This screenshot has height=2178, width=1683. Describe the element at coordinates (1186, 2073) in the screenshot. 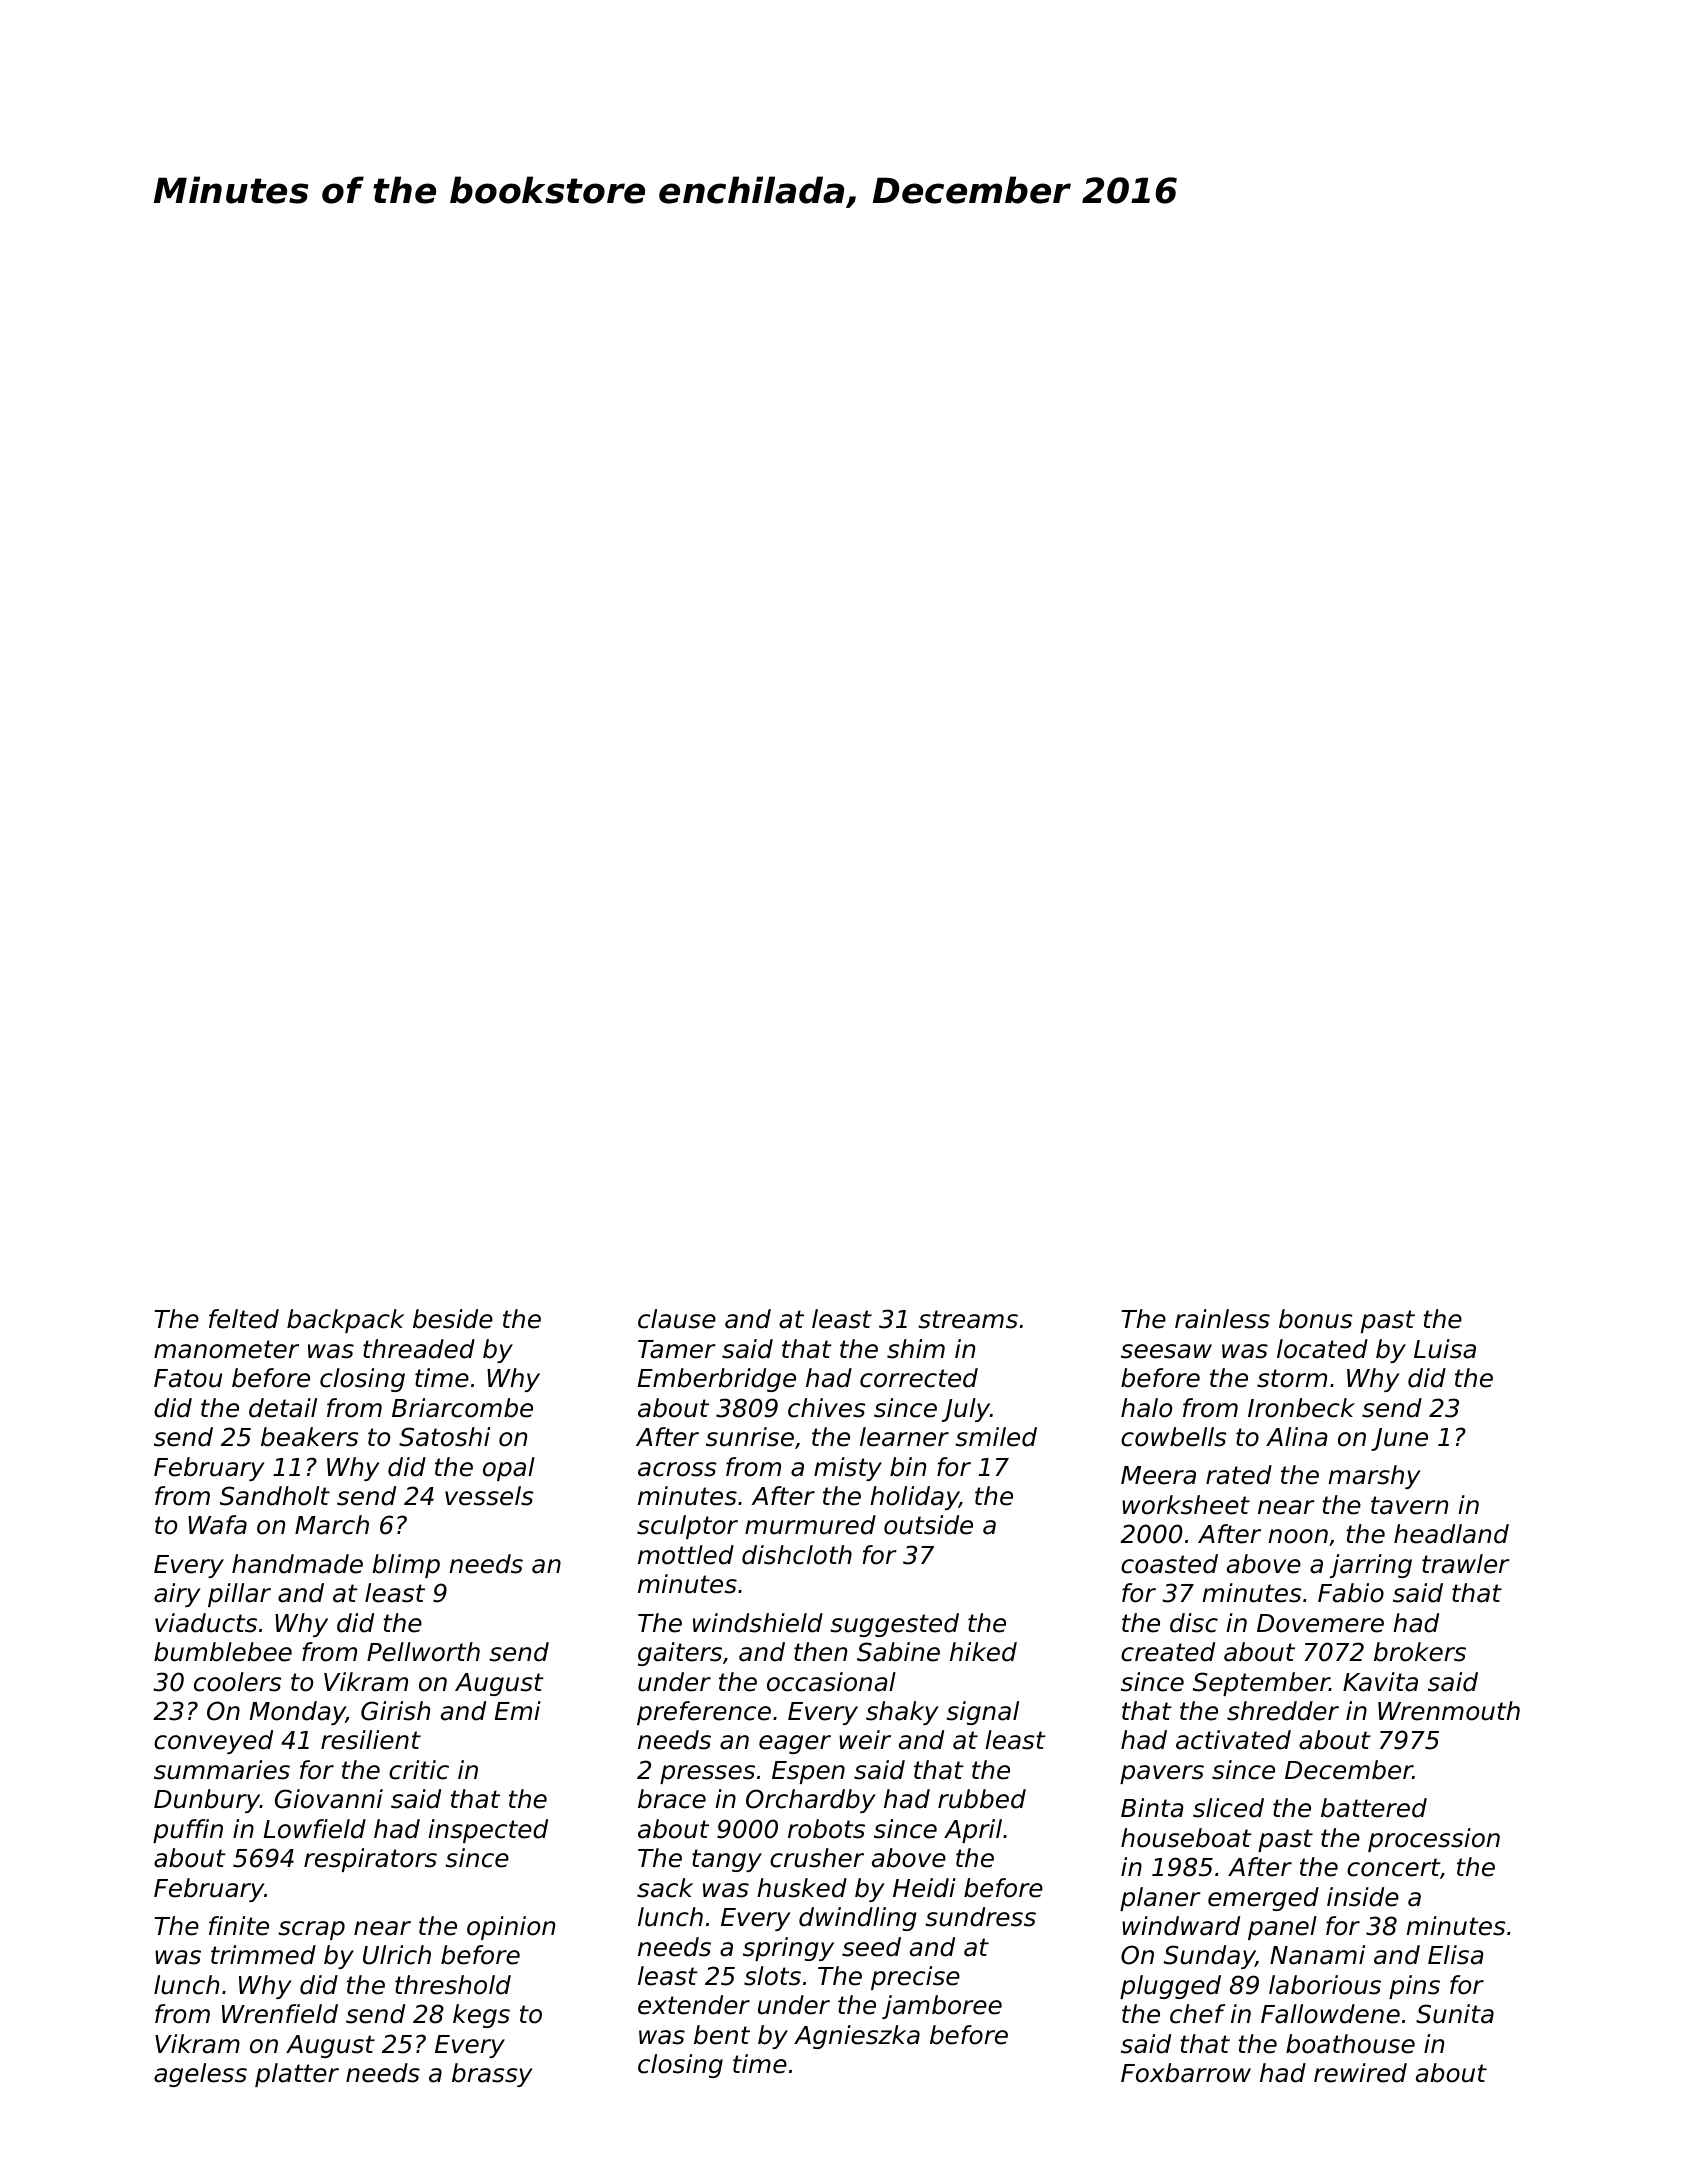

I see `Foxbarrow` at that location.
